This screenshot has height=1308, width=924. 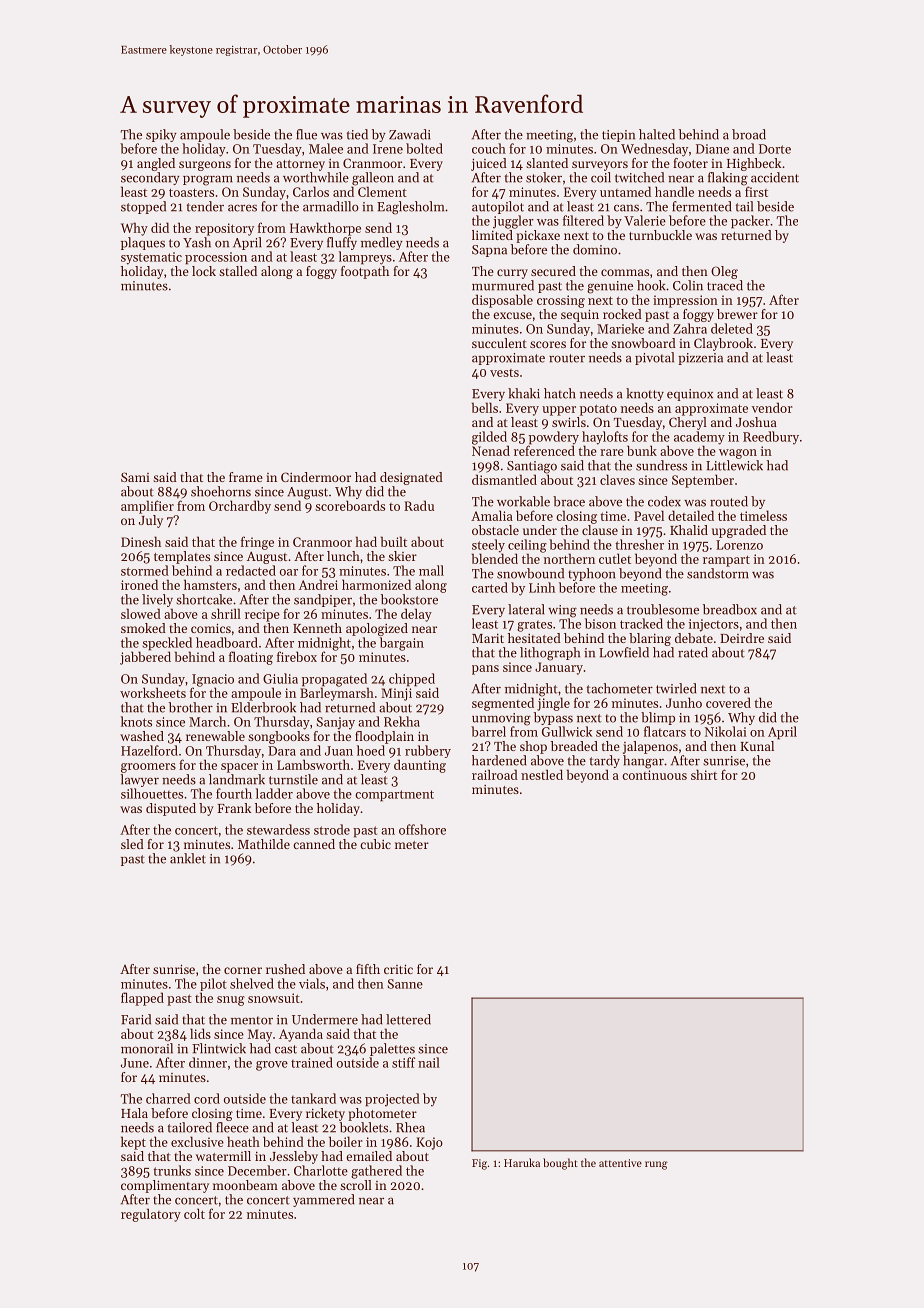 What do you see at coordinates (135, 477) in the screenshot?
I see `Sami` at bounding box center [135, 477].
